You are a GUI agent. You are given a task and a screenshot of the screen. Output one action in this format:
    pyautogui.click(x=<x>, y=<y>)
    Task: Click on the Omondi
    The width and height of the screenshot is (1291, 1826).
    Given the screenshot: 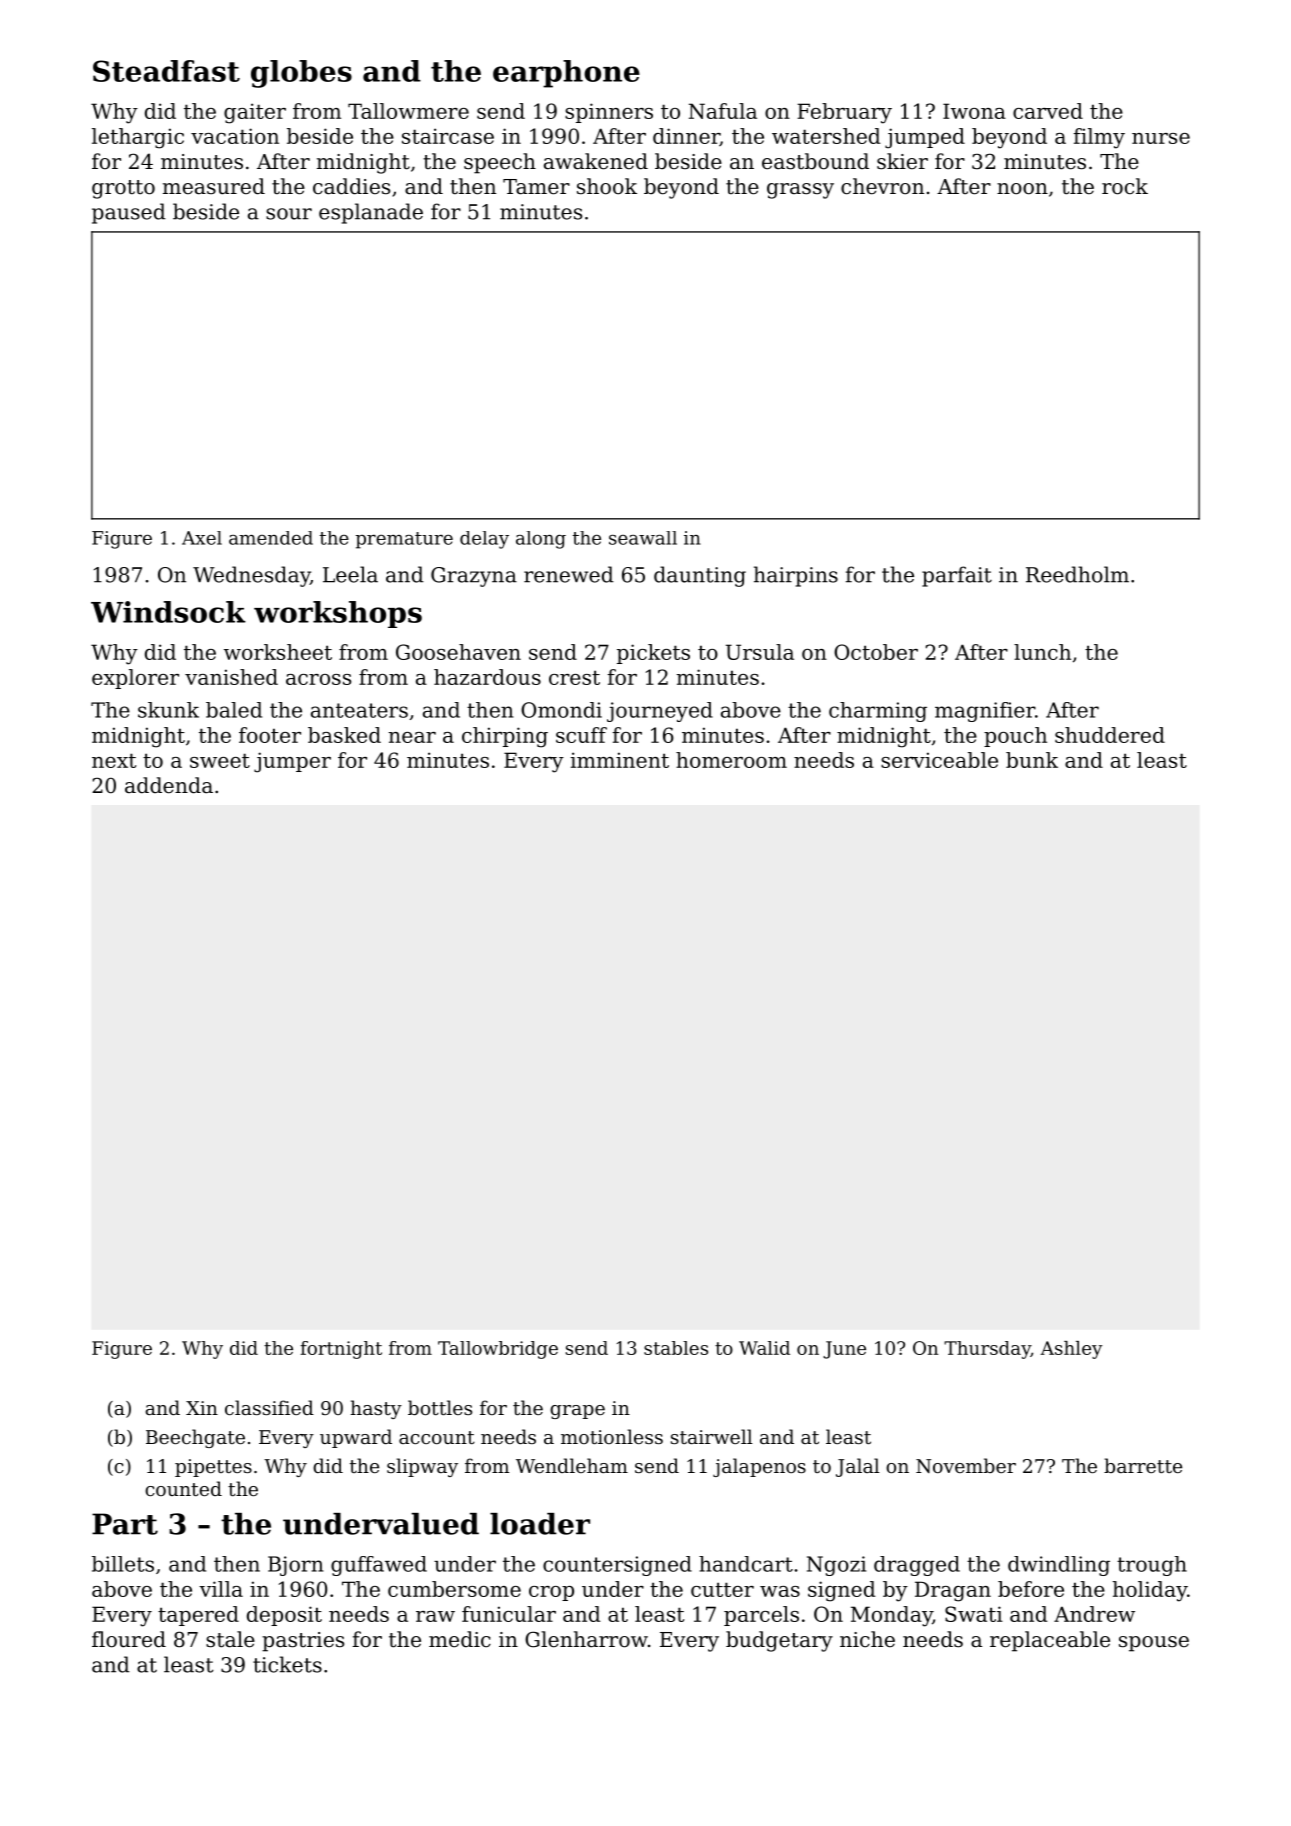 What is the action you would take?
    pyautogui.click(x=561, y=710)
